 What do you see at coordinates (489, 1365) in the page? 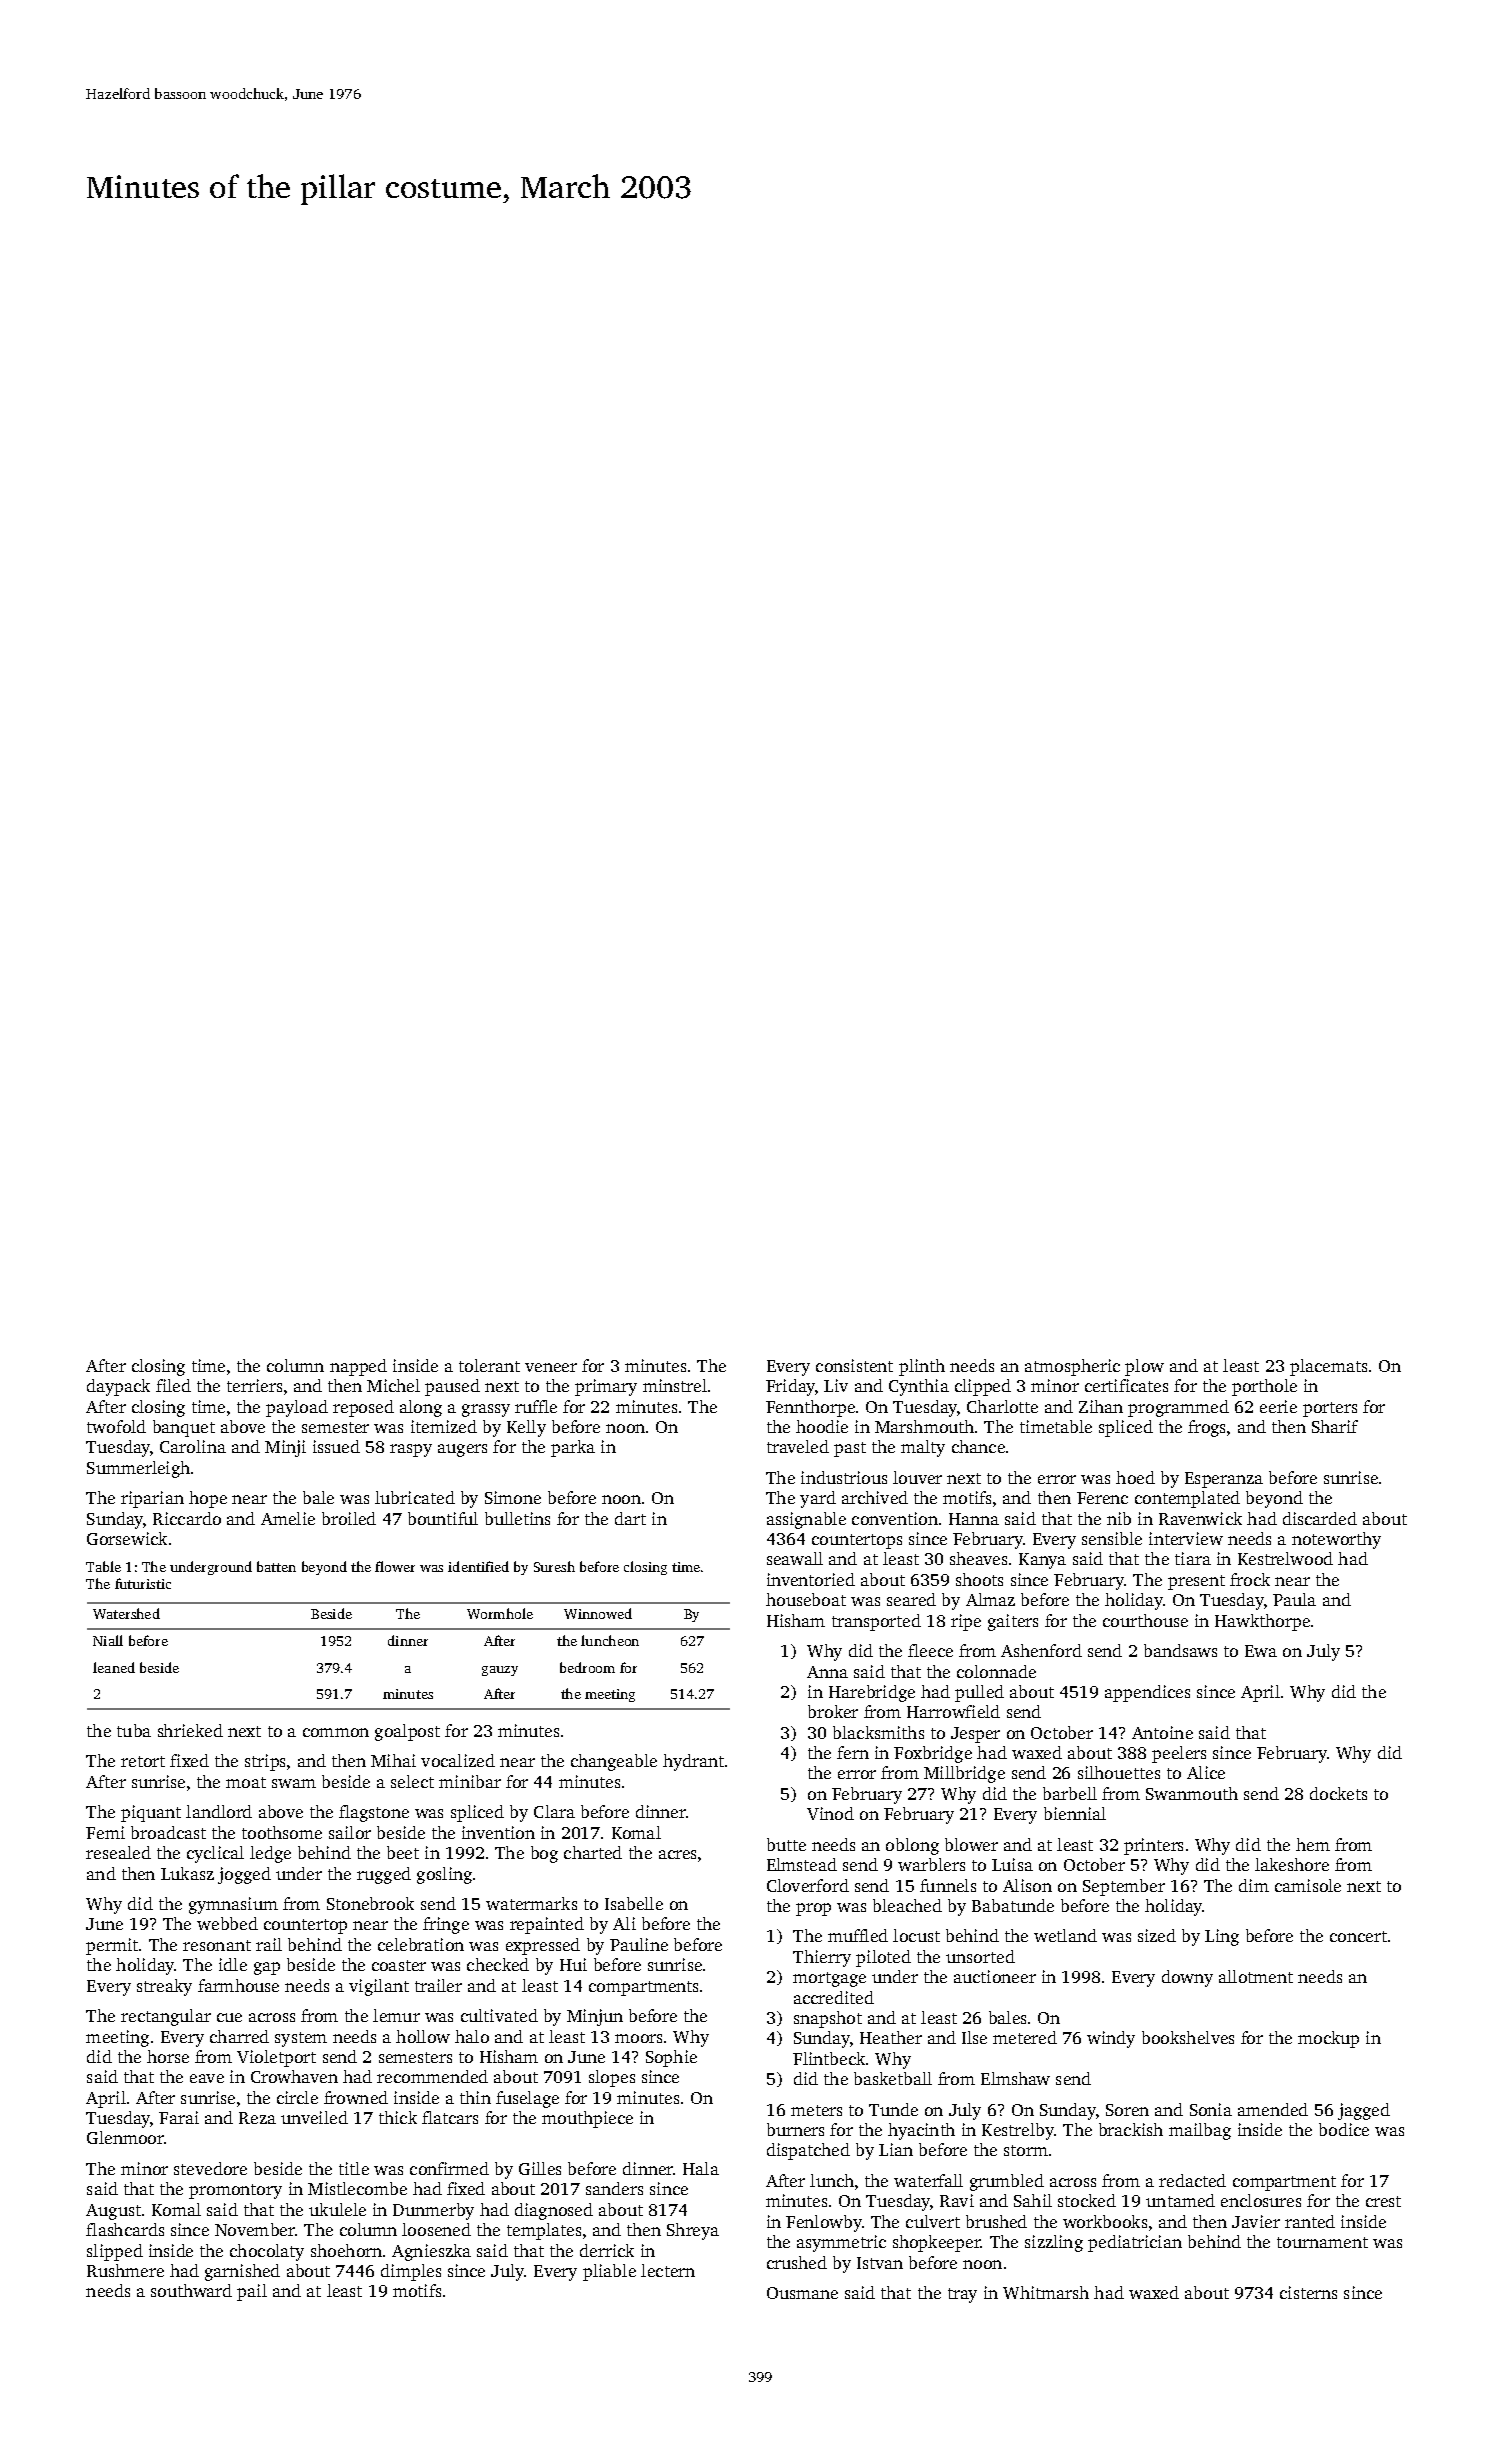
I see `tolerant` at bounding box center [489, 1365].
